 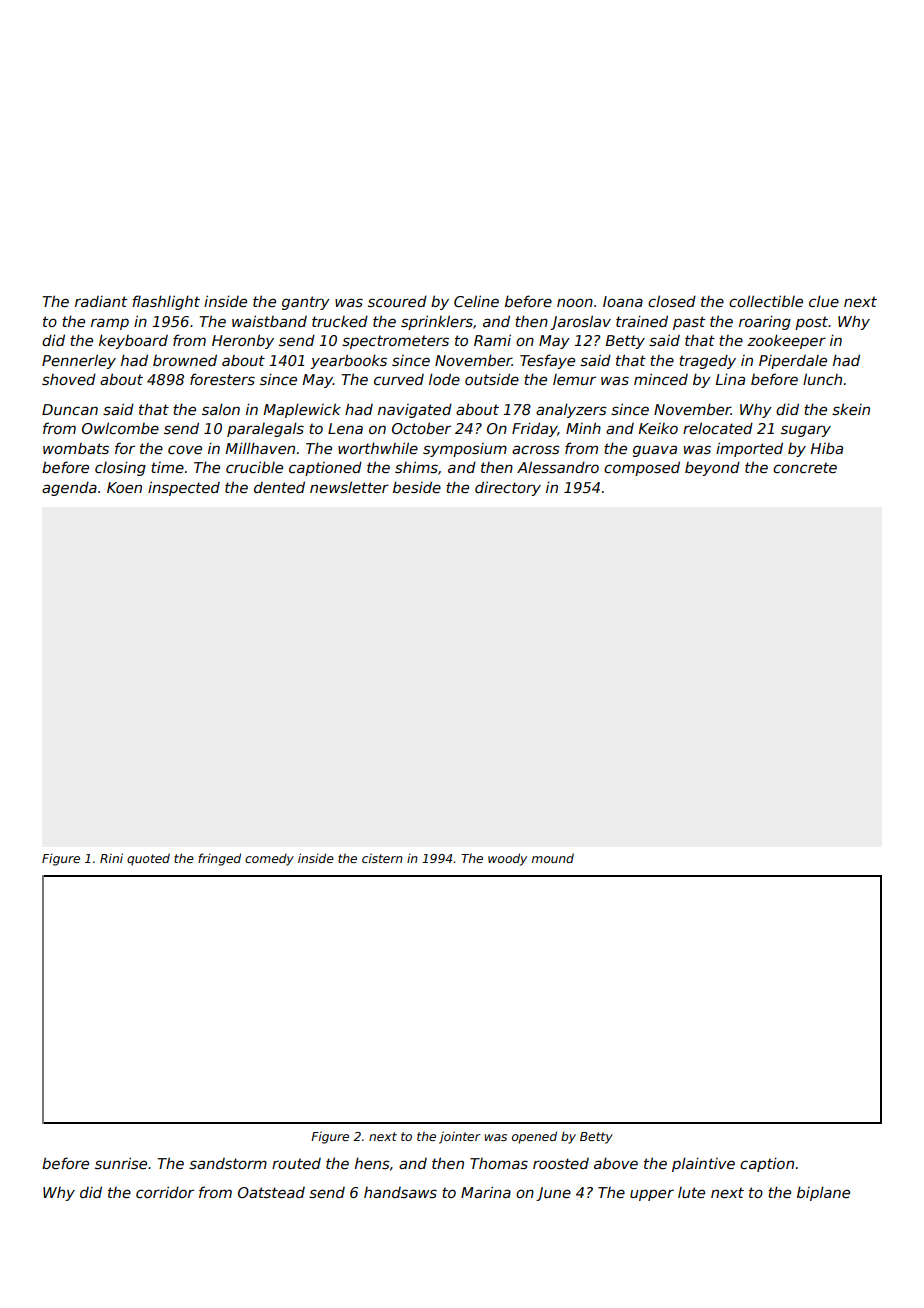 What do you see at coordinates (672, 301) in the screenshot?
I see `closed` at bounding box center [672, 301].
